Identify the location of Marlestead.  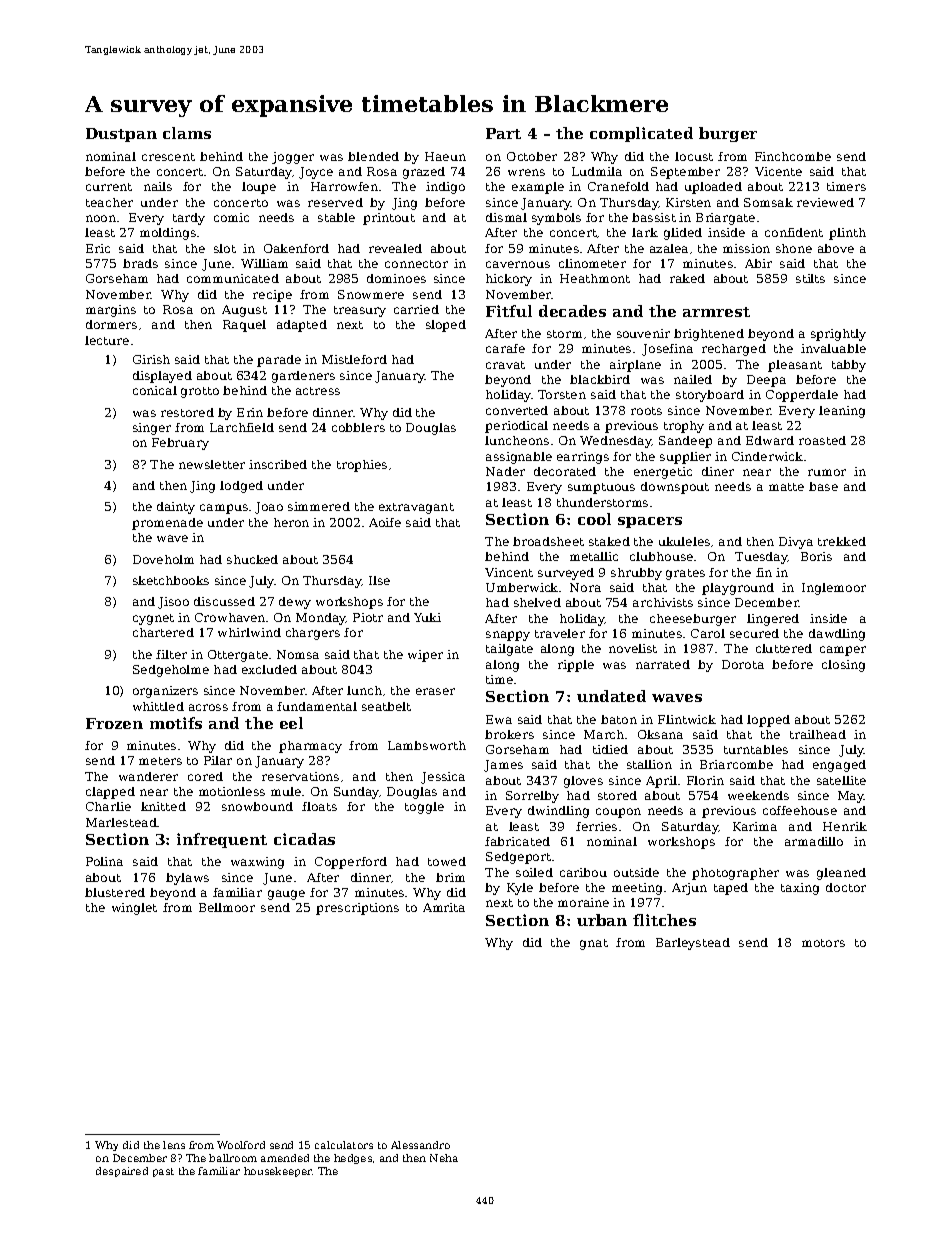
(121, 822).
